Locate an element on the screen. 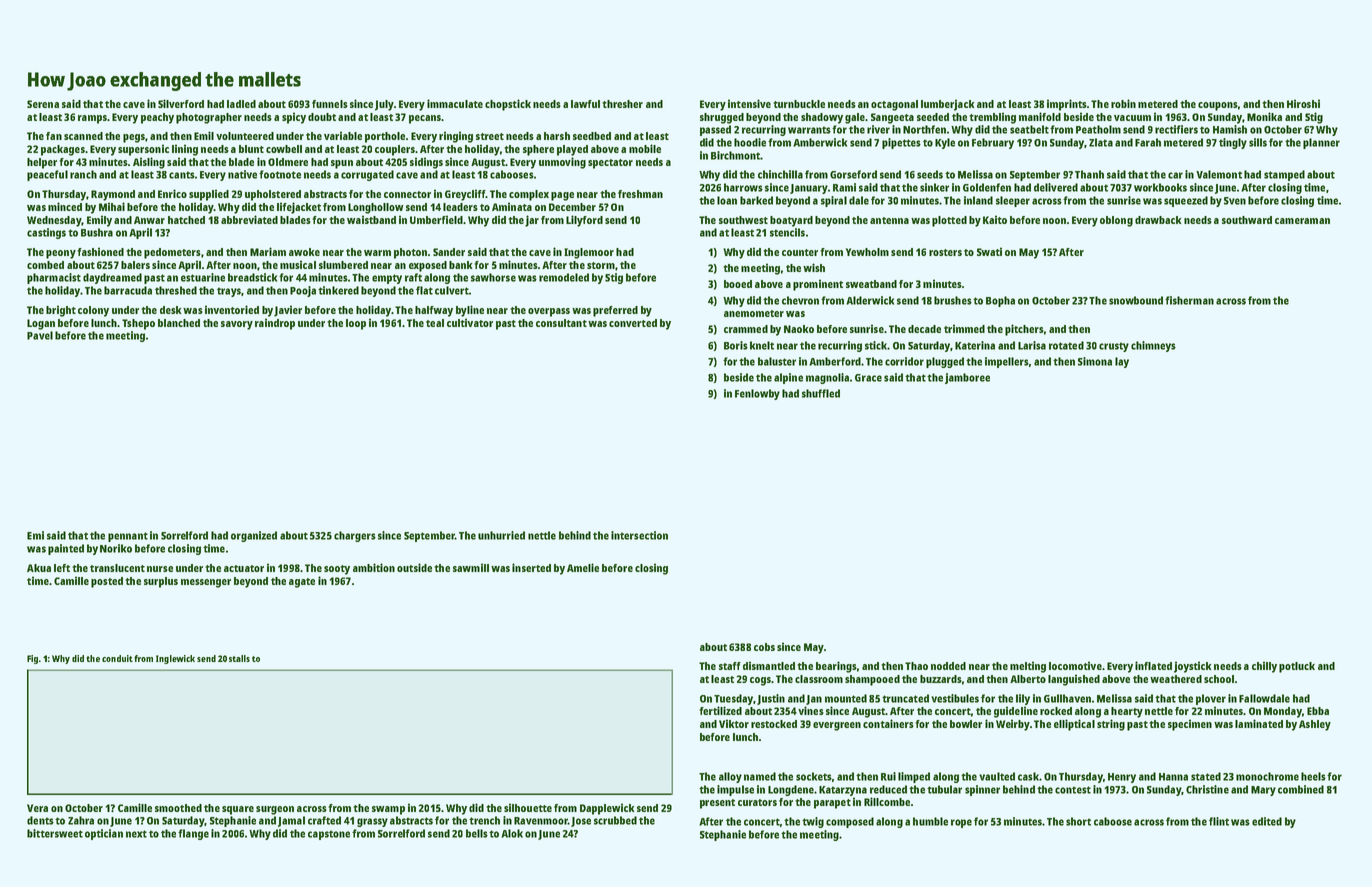 The image size is (1372, 887). estuarine is located at coordinates (203, 277).
